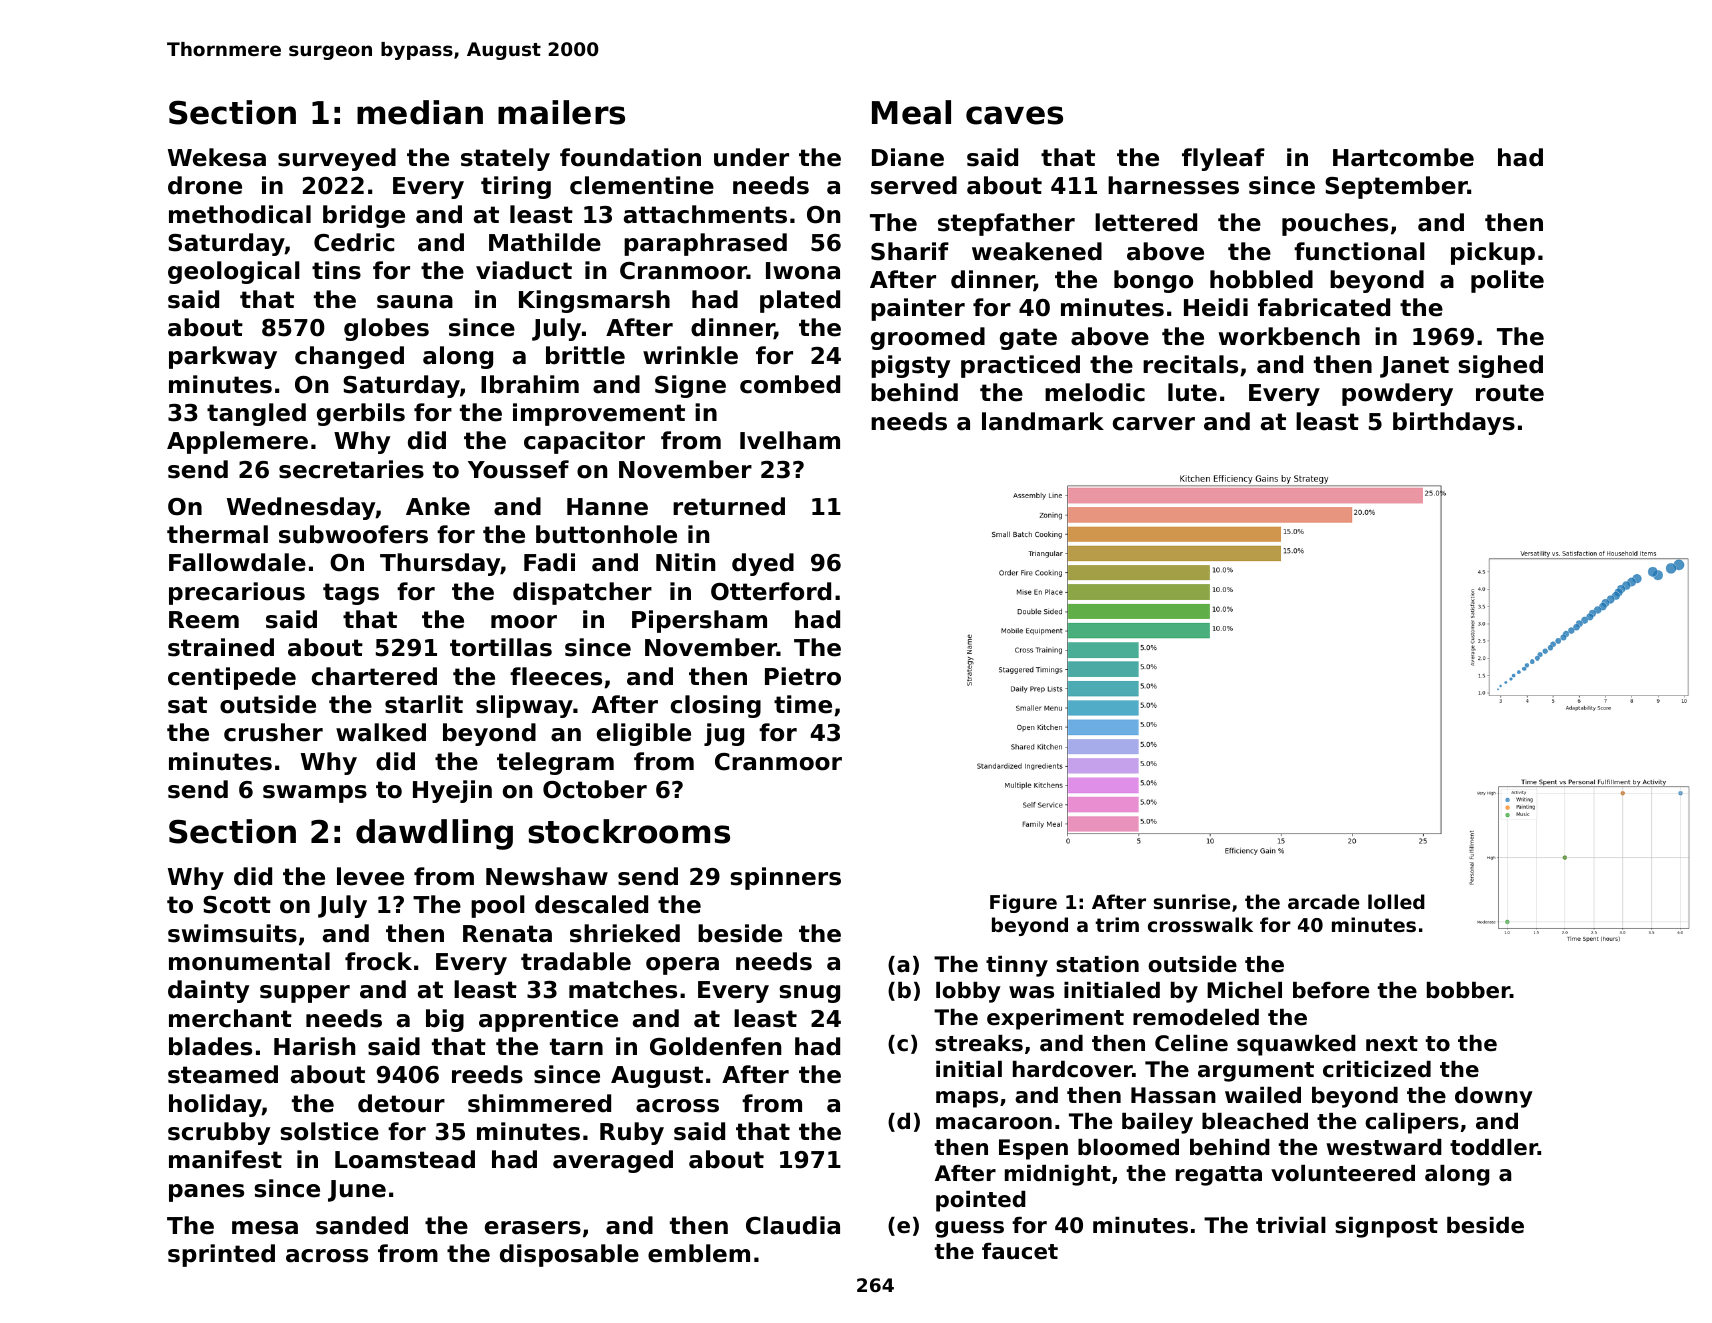 This screenshot has width=1712, height=1323. I want to click on spinners, so click(785, 878).
